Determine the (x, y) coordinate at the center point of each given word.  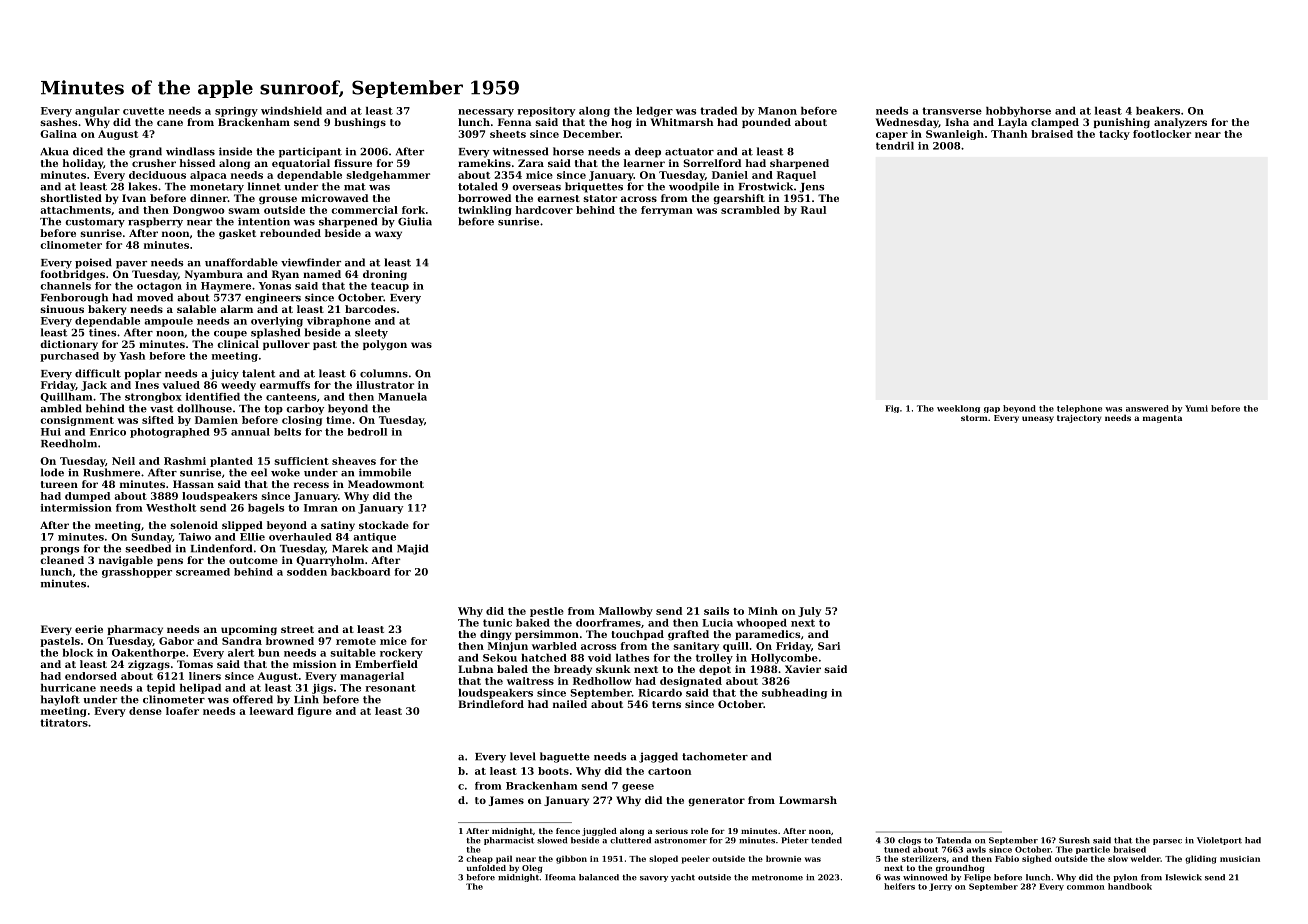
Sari (829, 646)
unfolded (486, 868)
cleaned (62, 560)
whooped (762, 624)
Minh (763, 611)
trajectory (1079, 419)
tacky (1114, 135)
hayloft (60, 700)
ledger (654, 112)
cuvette (143, 111)
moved (155, 297)
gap (992, 410)
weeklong (958, 409)
